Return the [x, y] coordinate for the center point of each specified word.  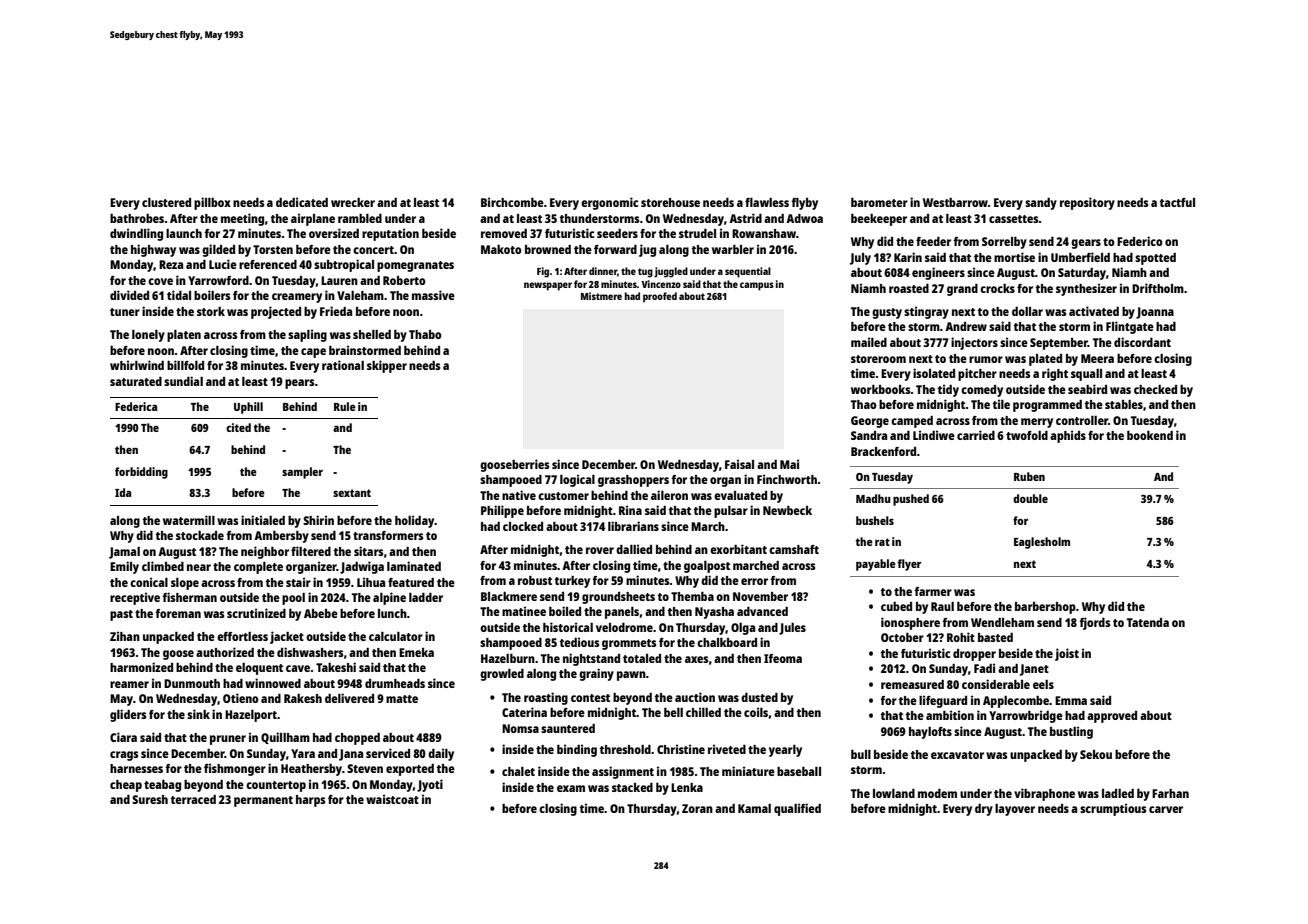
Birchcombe [512, 202]
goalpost [707, 567]
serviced [388, 753]
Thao [864, 404]
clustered [166, 202]
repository [1087, 203]
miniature [748, 771]
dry [984, 810]
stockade [200, 535]
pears [300, 384]
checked [1155, 389]
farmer [933, 591]
